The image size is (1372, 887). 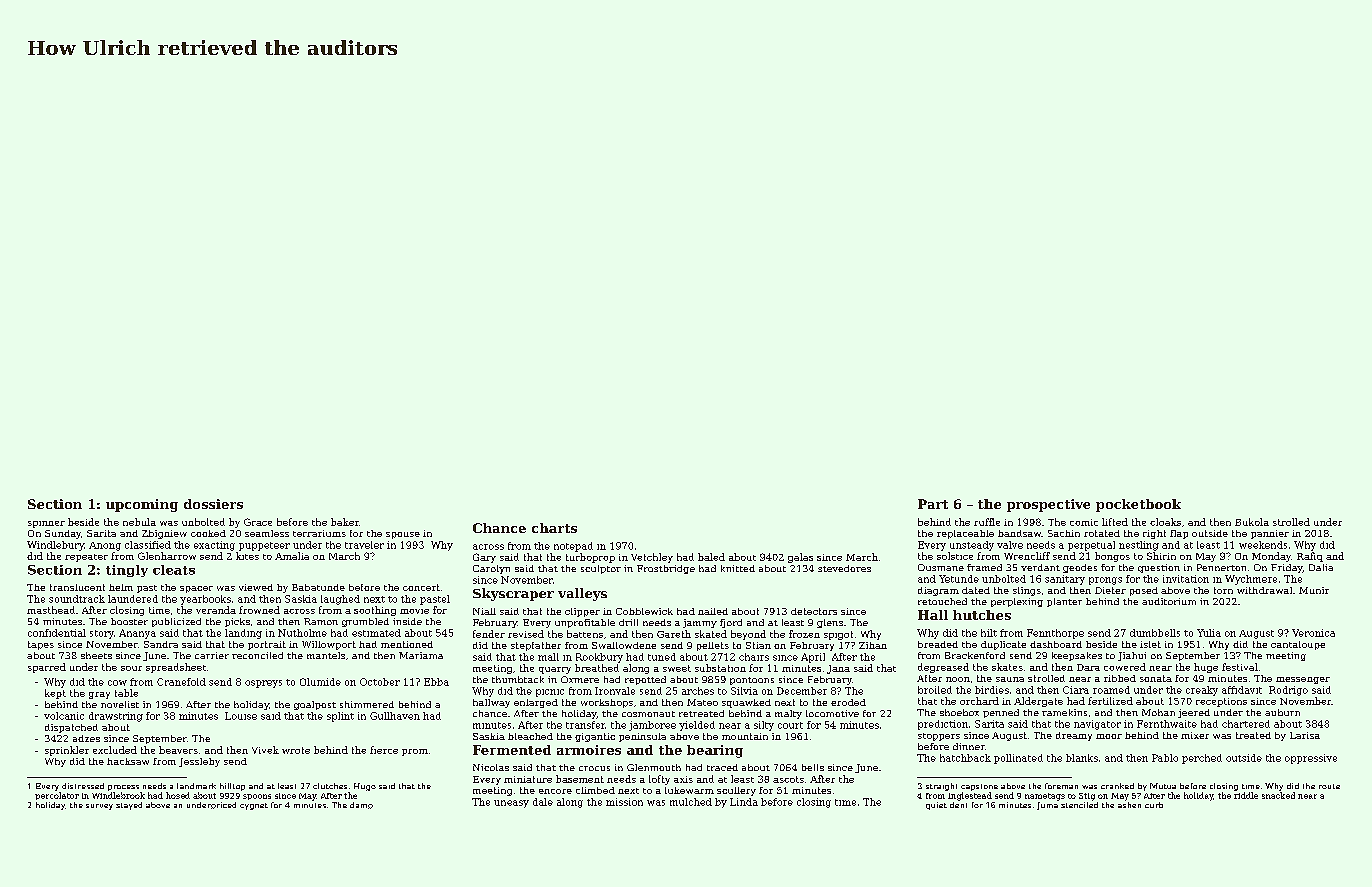 What do you see at coordinates (1313, 633) in the page?
I see `Veronica` at bounding box center [1313, 633].
